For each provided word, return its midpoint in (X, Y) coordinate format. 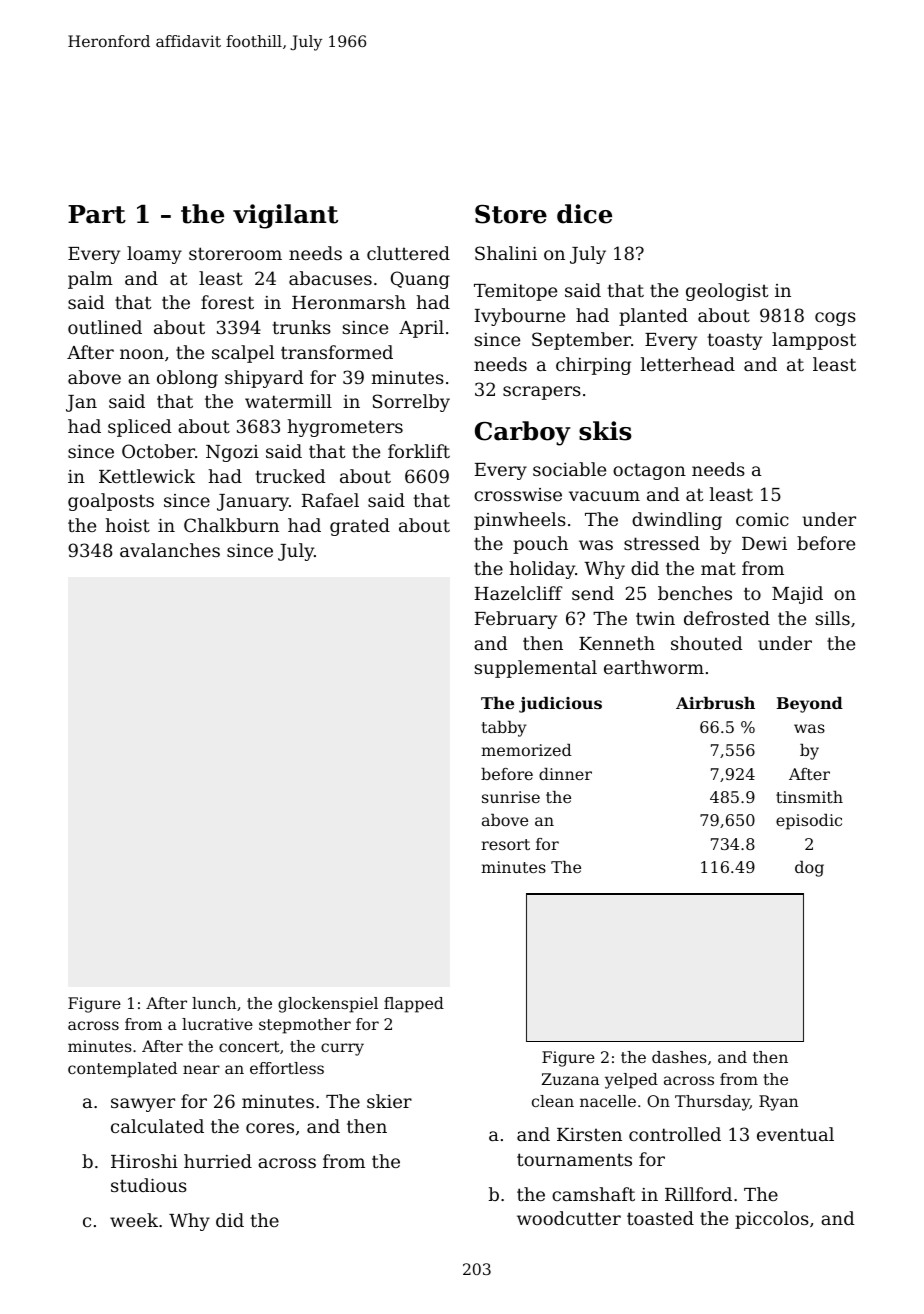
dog (809, 869)
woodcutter (569, 1218)
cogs (835, 319)
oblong (187, 379)
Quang (420, 280)
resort (505, 844)
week (134, 1220)
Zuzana (570, 1079)
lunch (214, 1003)
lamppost (814, 341)
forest (227, 302)
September (581, 341)
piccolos (772, 1220)
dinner (565, 774)
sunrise (511, 797)
